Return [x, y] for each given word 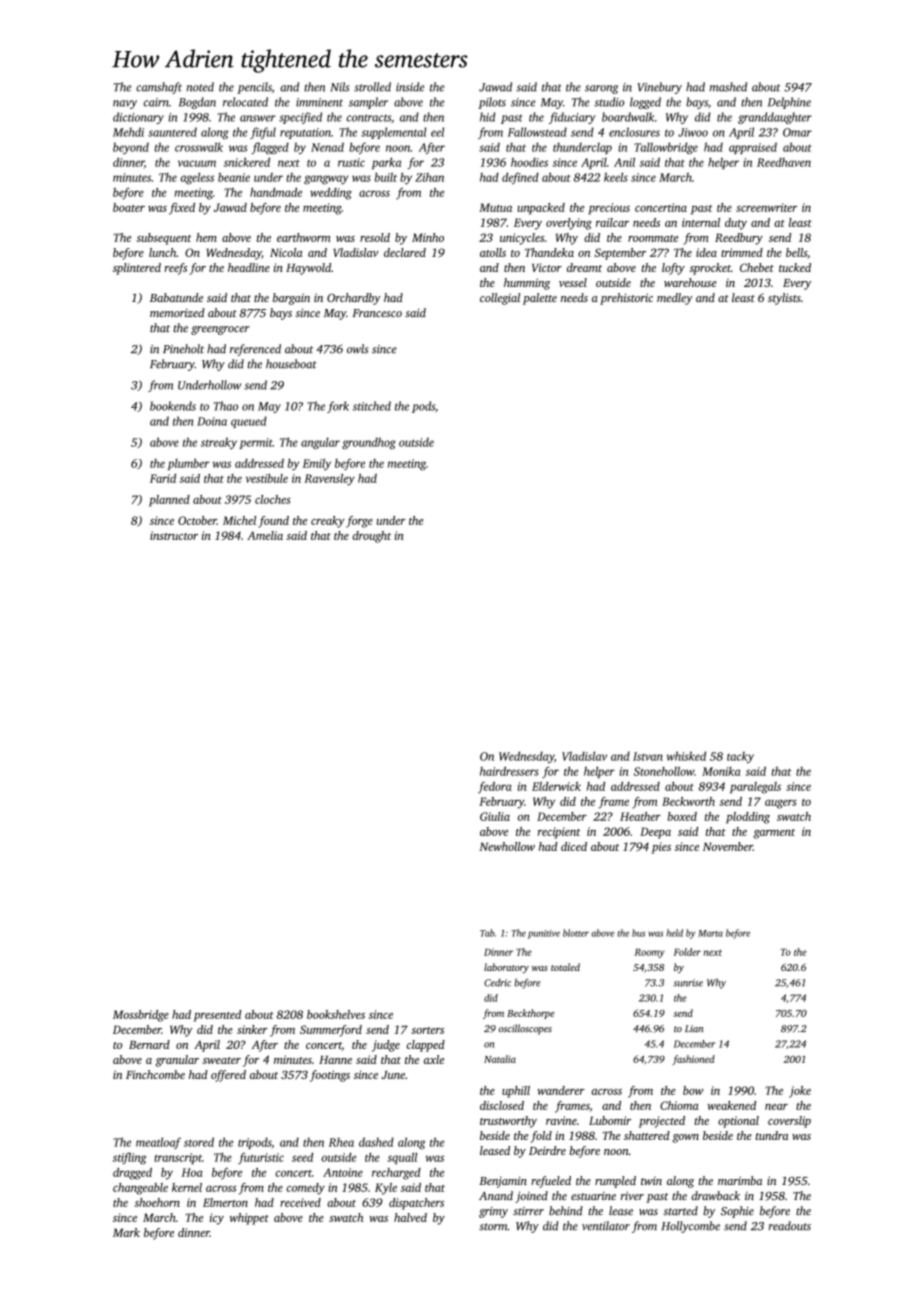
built [386, 177]
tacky [740, 757]
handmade [276, 192]
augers [781, 804]
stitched [372, 406]
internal [701, 222]
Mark [126, 1232]
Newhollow [507, 846]
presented [218, 1016]
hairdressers [509, 771]
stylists [784, 299]
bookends [173, 406]
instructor [174, 535]
